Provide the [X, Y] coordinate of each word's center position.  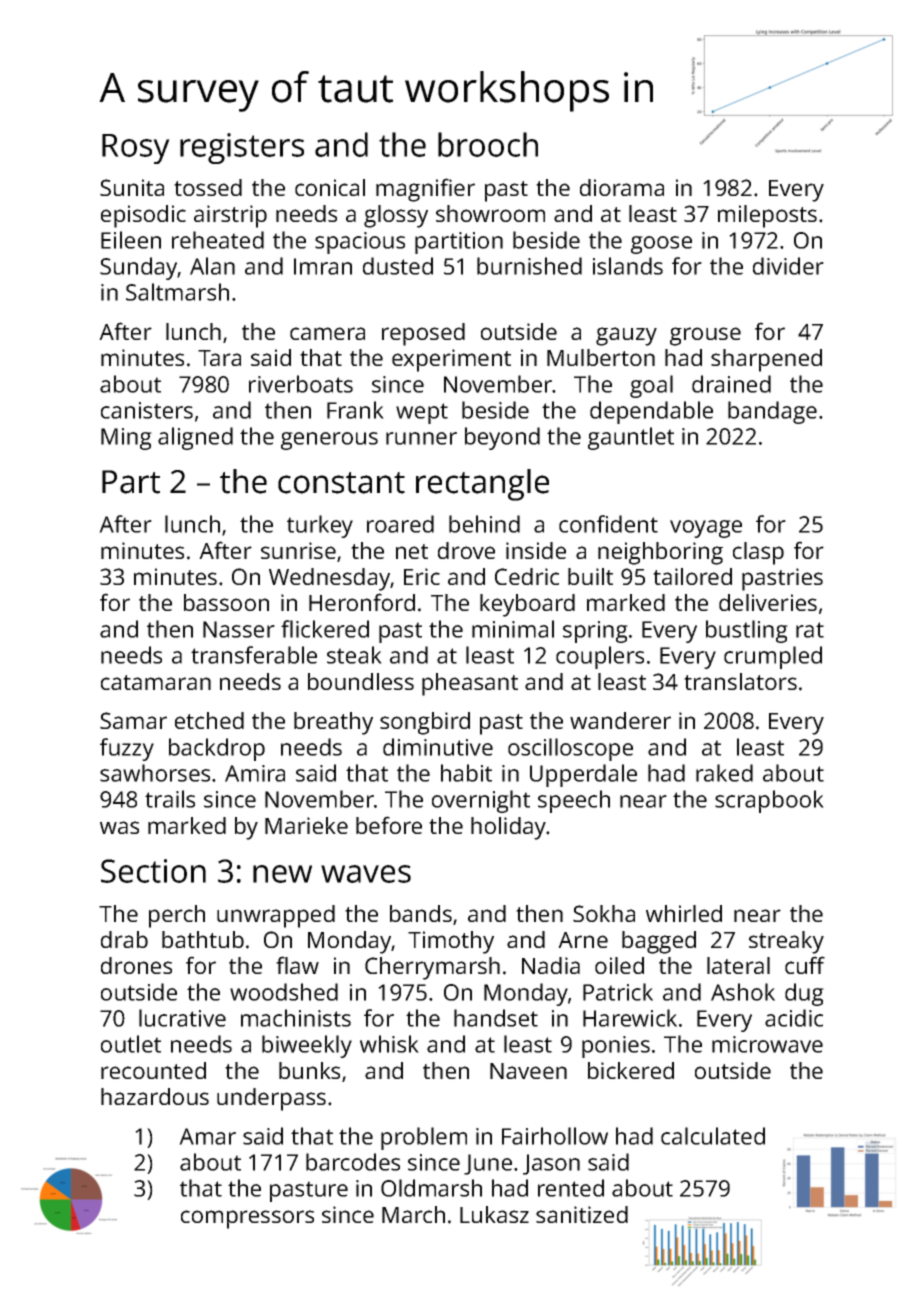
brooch [488, 144]
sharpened [766, 360]
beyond [502, 438]
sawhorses [155, 773]
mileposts [767, 216]
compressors [247, 1219]
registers [242, 148]
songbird [425, 723]
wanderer [620, 720]
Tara [219, 358]
